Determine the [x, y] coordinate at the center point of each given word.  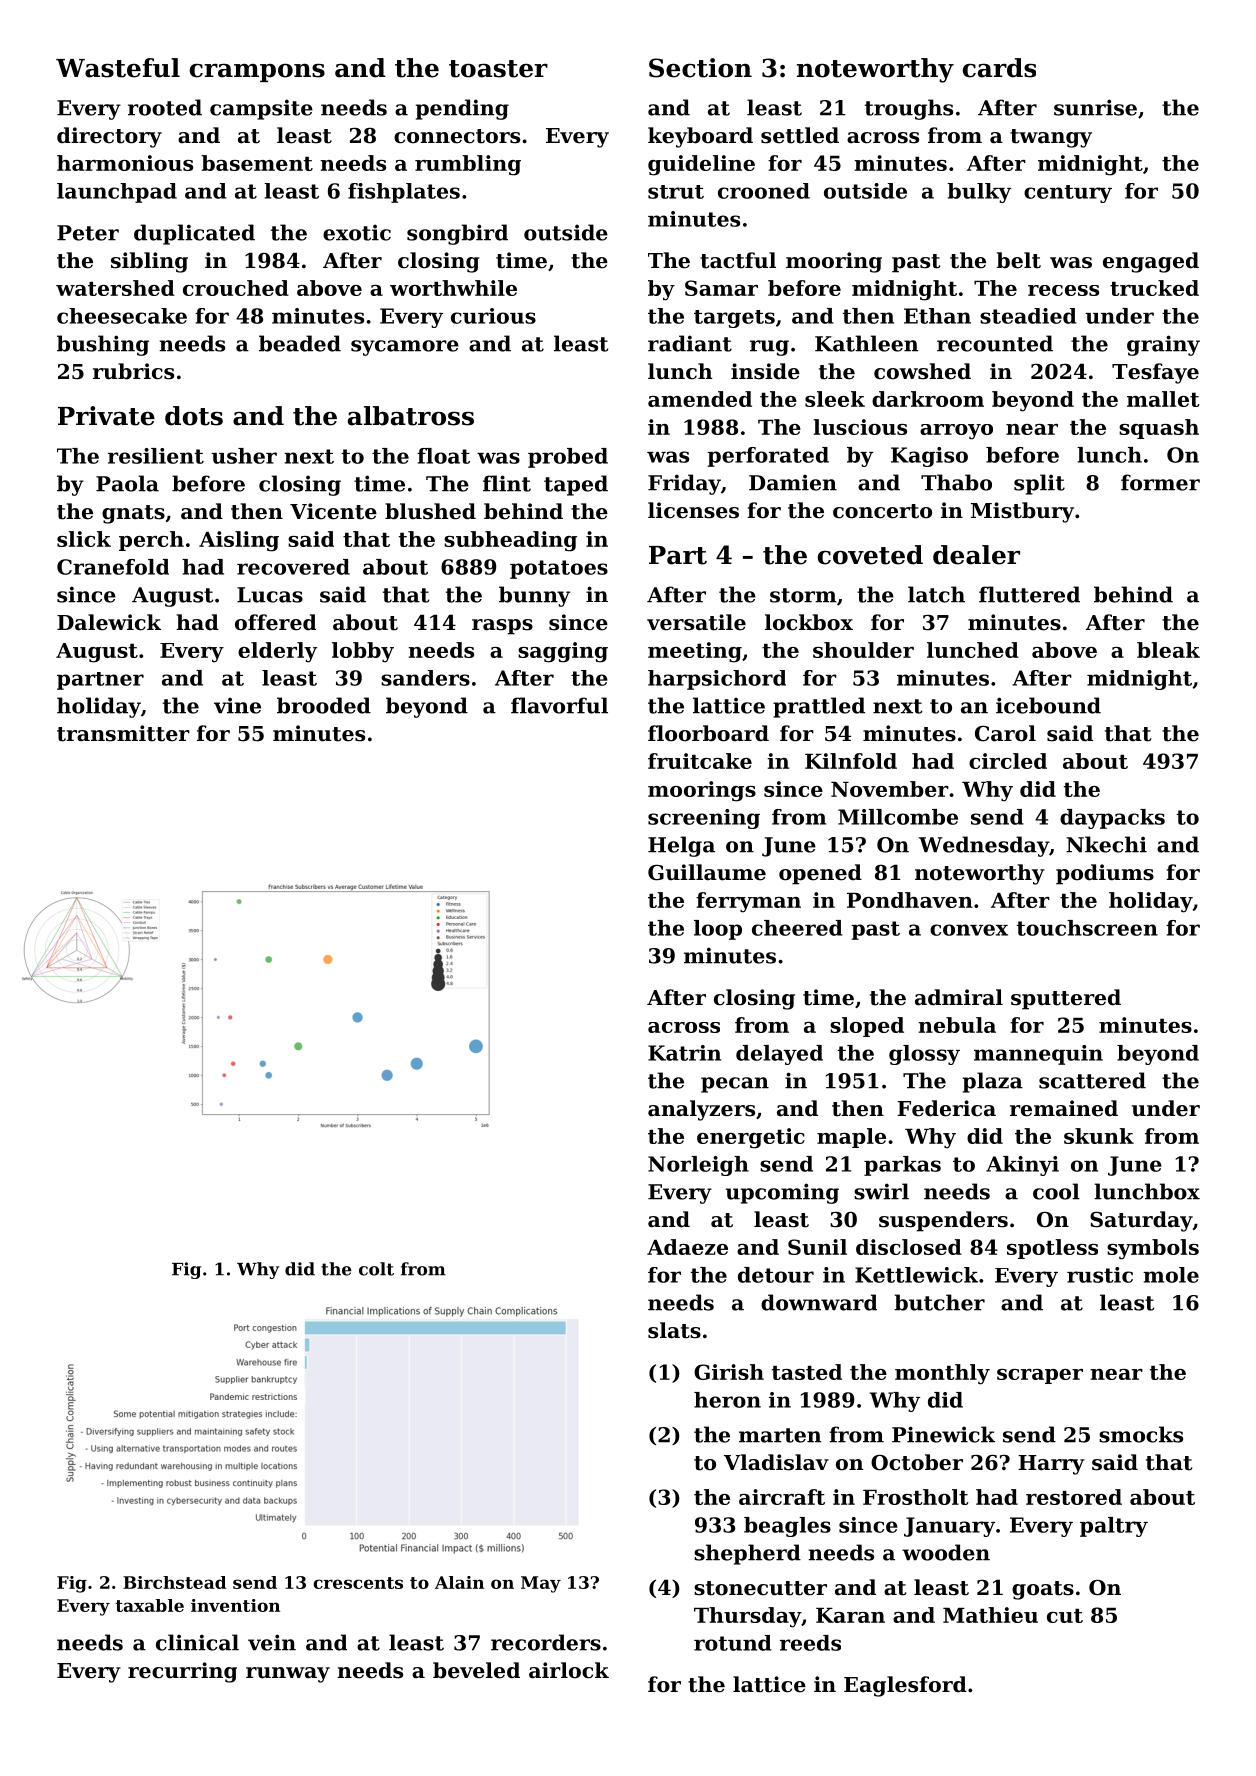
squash [1159, 429]
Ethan [937, 316]
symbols [1153, 1249]
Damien [793, 482]
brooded [324, 705]
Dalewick [109, 622]
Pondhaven [910, 900]
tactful [738, 260]
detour [776, 1275]
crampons [257, 73]
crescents [358, 1583]
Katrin [684, 1053]
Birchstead [174, 1582]
